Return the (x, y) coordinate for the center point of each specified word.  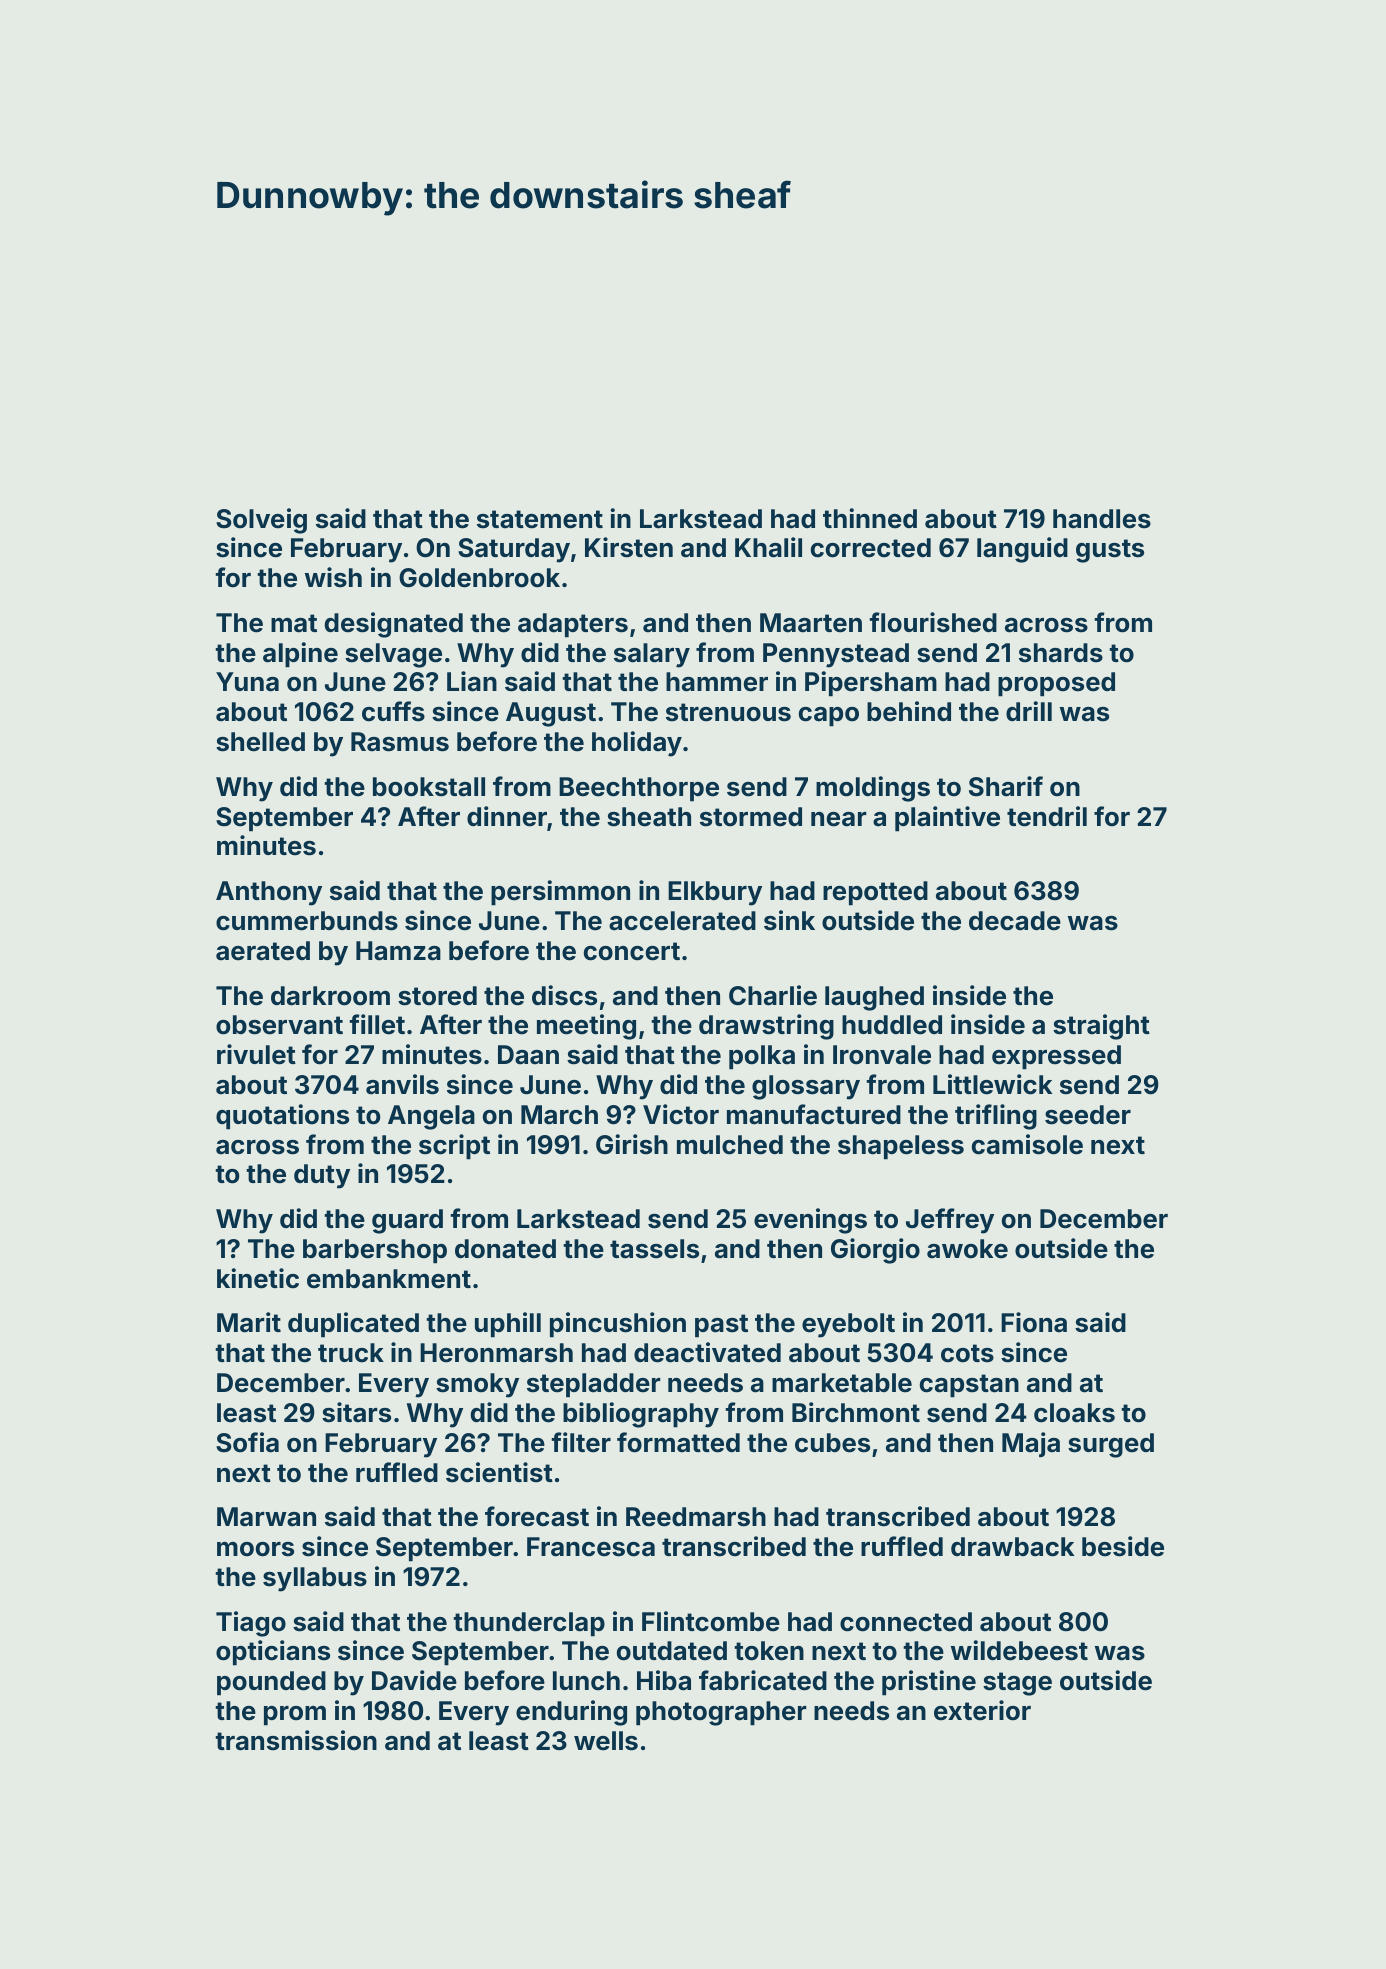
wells (606, 1741)
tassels (654, 1249)
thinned (870, 518)
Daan (528, 1055)
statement (540, 519)
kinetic (258, 1278)
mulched (730, 1145)
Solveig (261, 521)
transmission (296, 1740)
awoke (967, 1249)
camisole (1027, 1144)
